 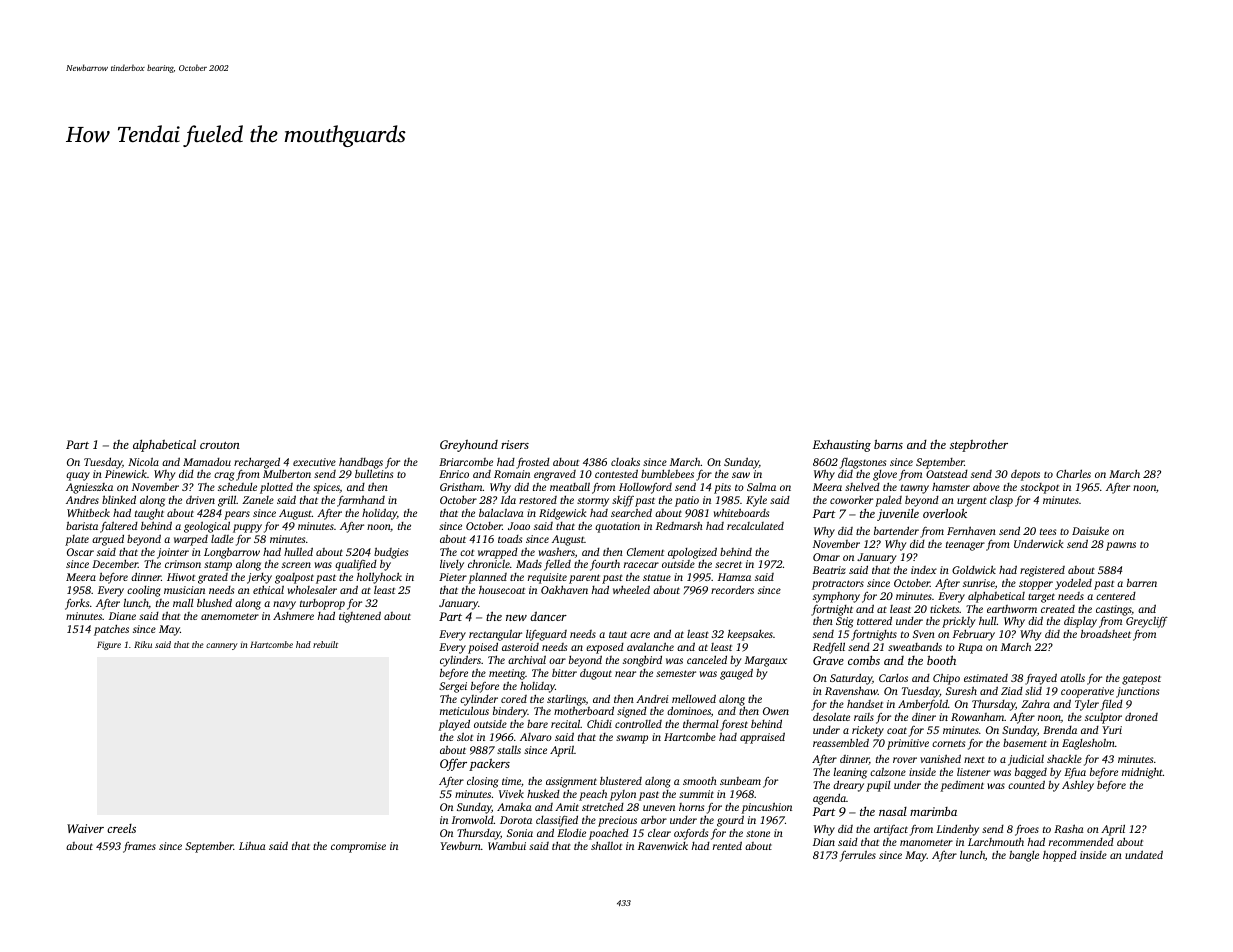 I want to click on risers, so click(x=515, y=444).
